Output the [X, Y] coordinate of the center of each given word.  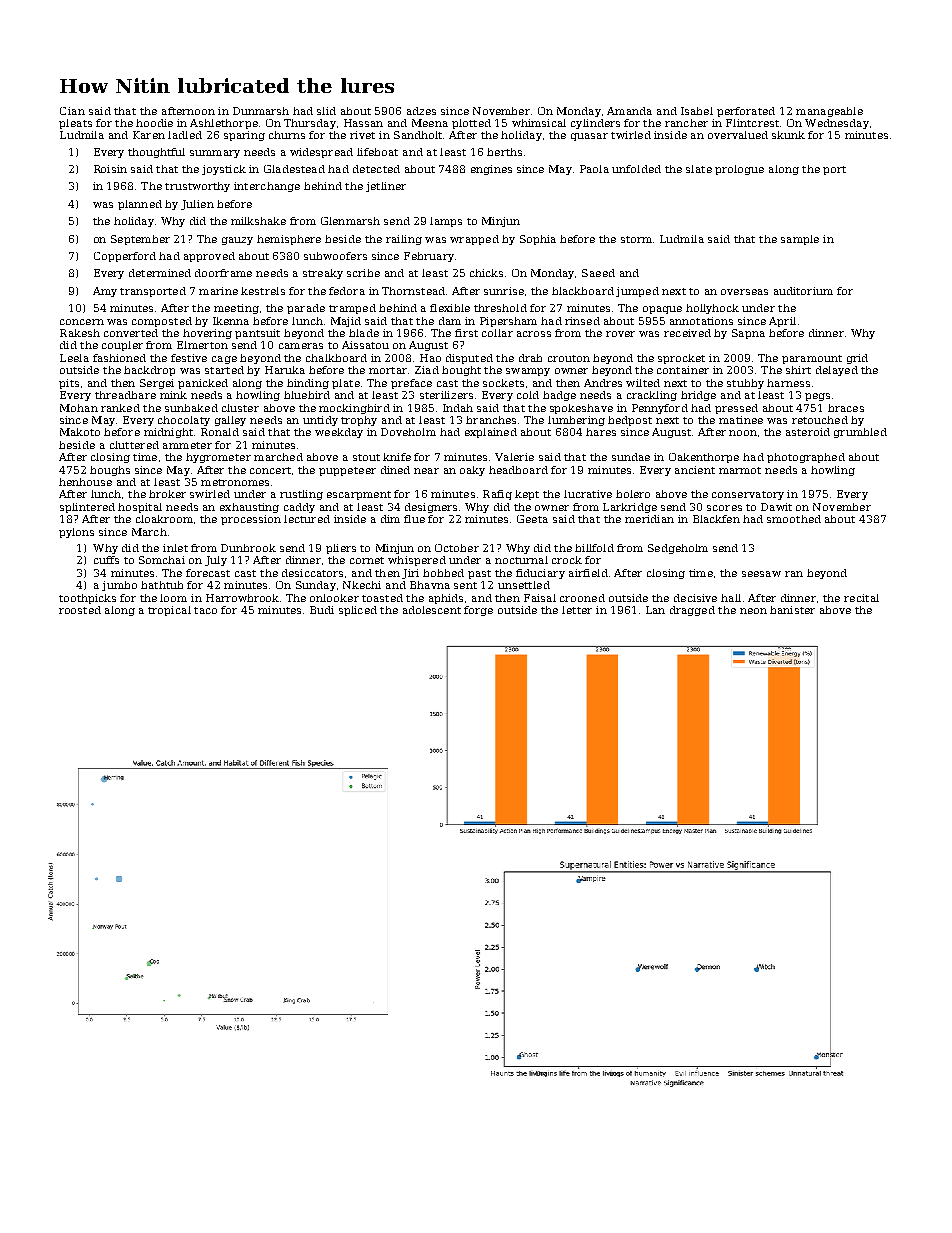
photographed [806, 458]
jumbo [119, 586]
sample [800, 240]
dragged [692, 611]
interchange [267, 187]
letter [577, 610]
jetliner [386, 187]
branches [491, 420]
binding [308, 384]
